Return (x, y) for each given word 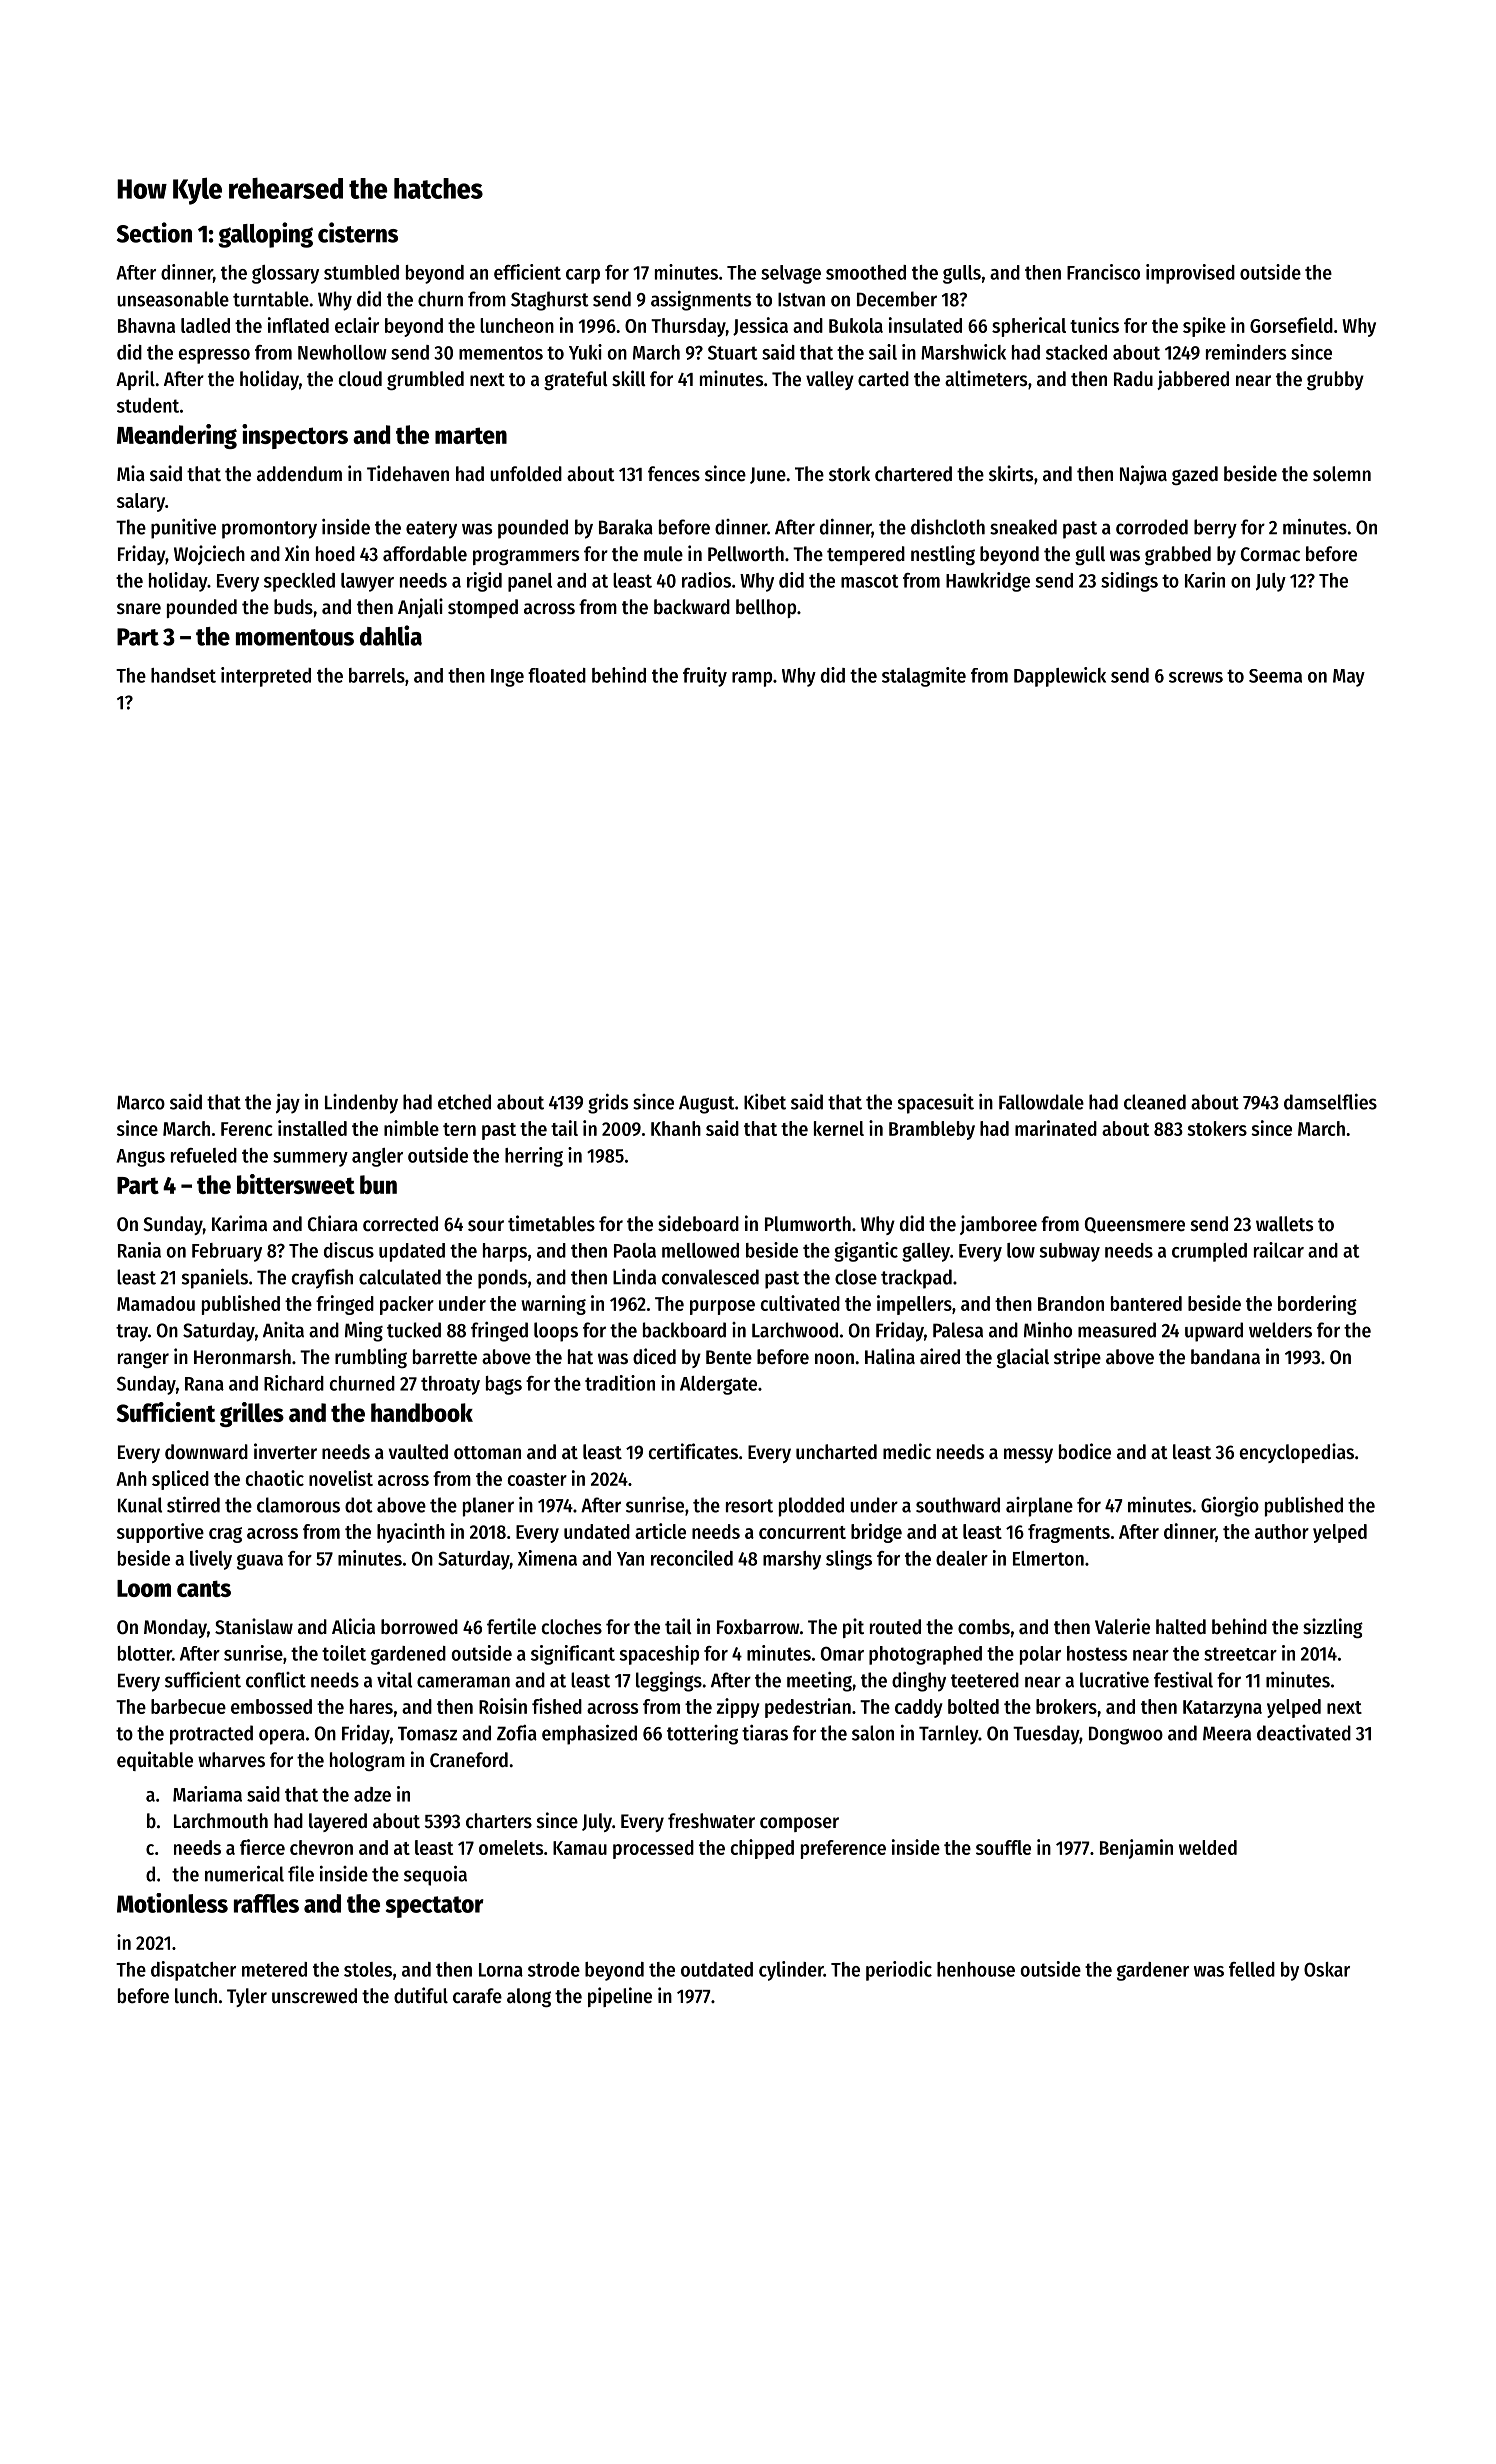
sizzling (1333, 1628)
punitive (183, 528)
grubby (1335, 380)
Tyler (247, 1997)
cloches (572, 1627)
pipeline (620, 1997)
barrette (445, 1357)
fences (674, 474)
